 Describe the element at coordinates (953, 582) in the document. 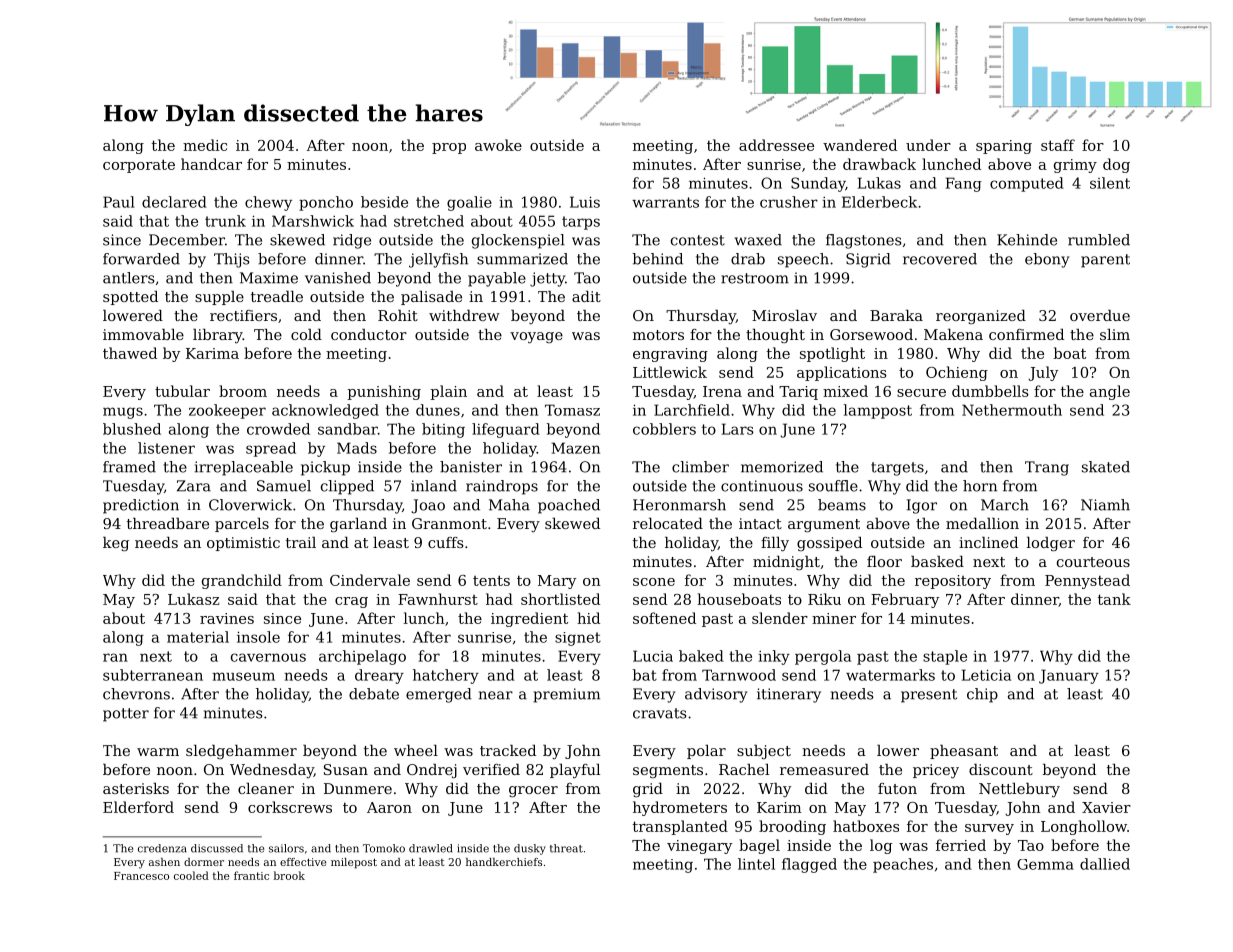

I see `repository` at that location.
